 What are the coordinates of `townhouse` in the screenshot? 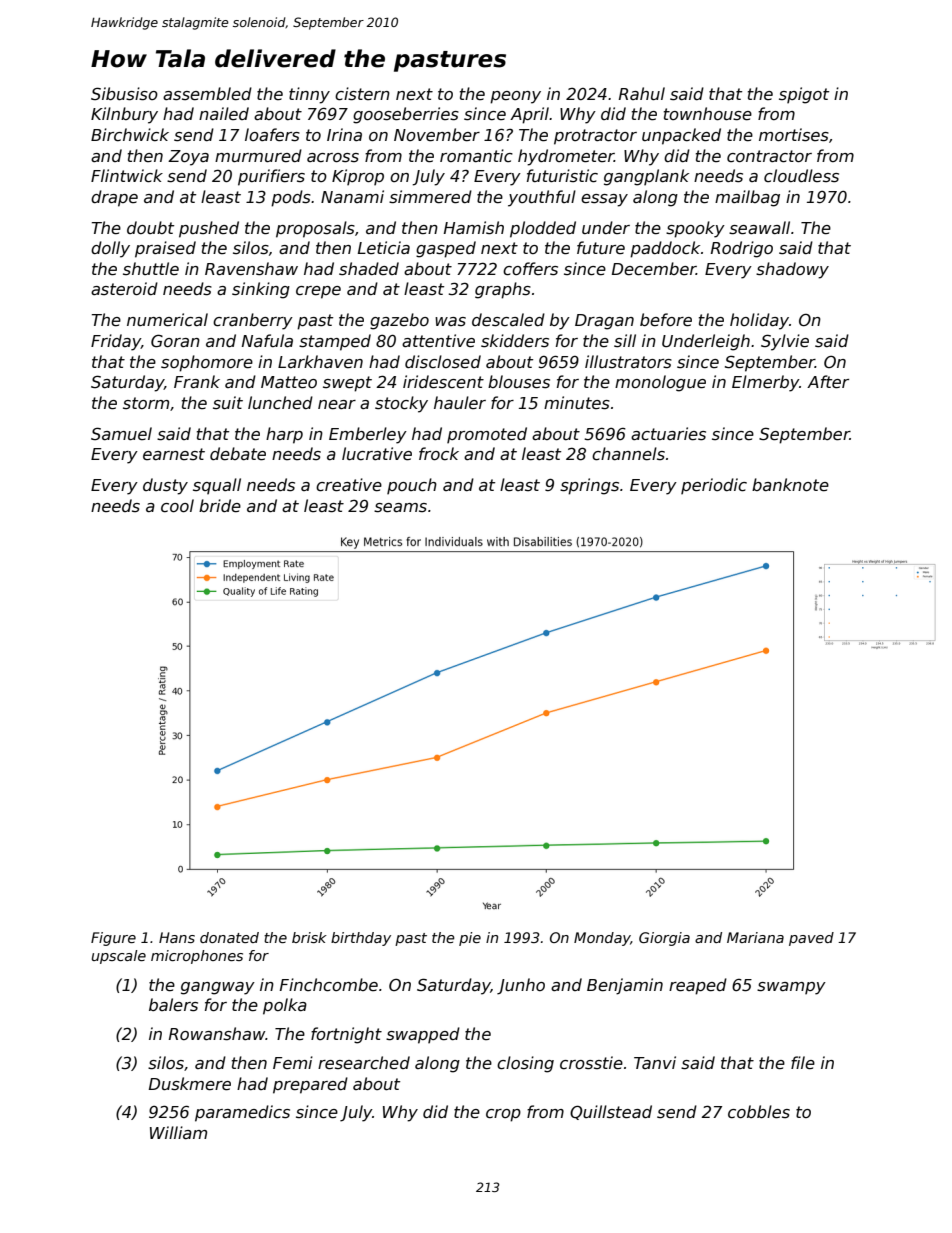 It's located at (708, 114).
